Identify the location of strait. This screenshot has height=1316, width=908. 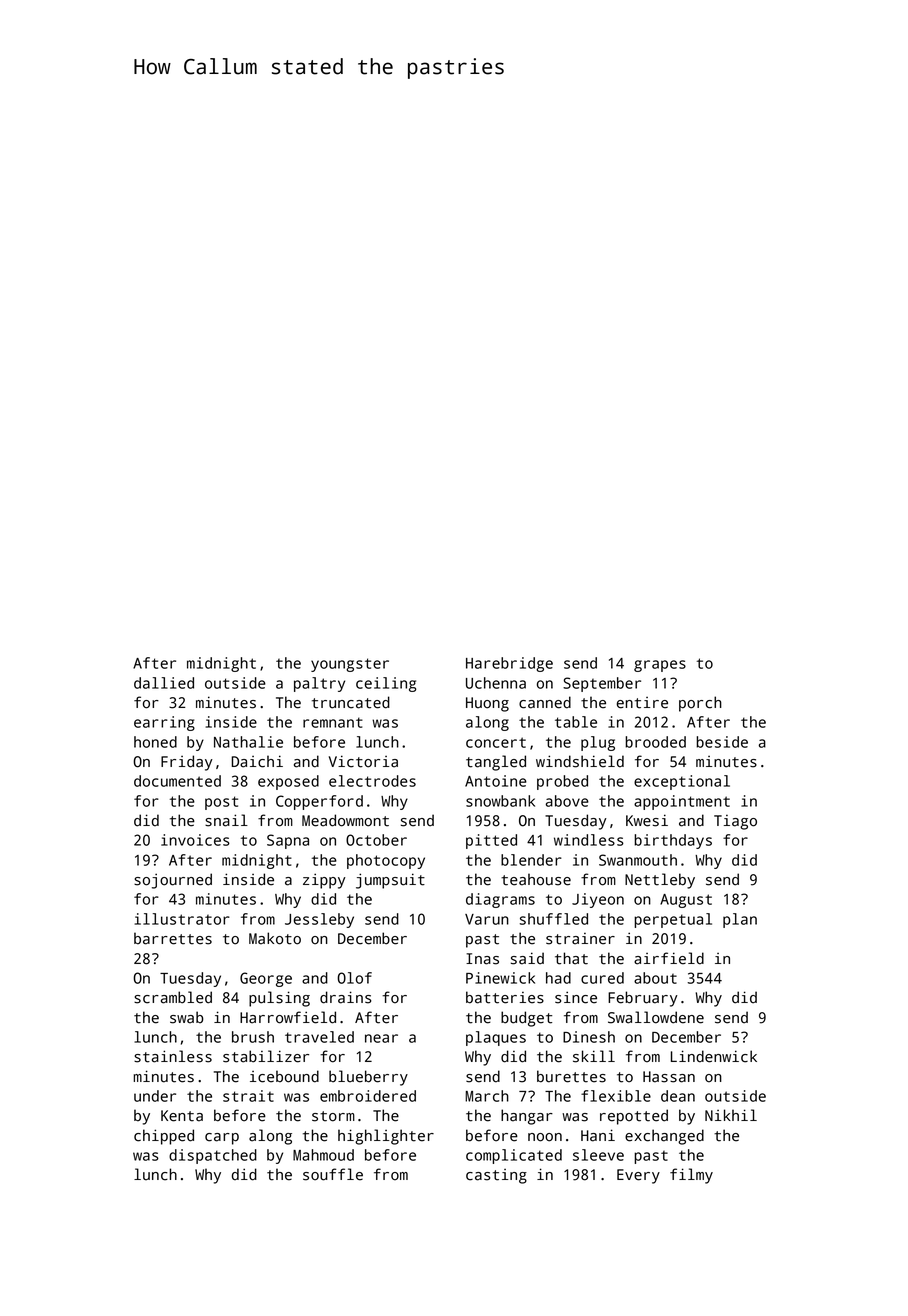
(248, 1096).
